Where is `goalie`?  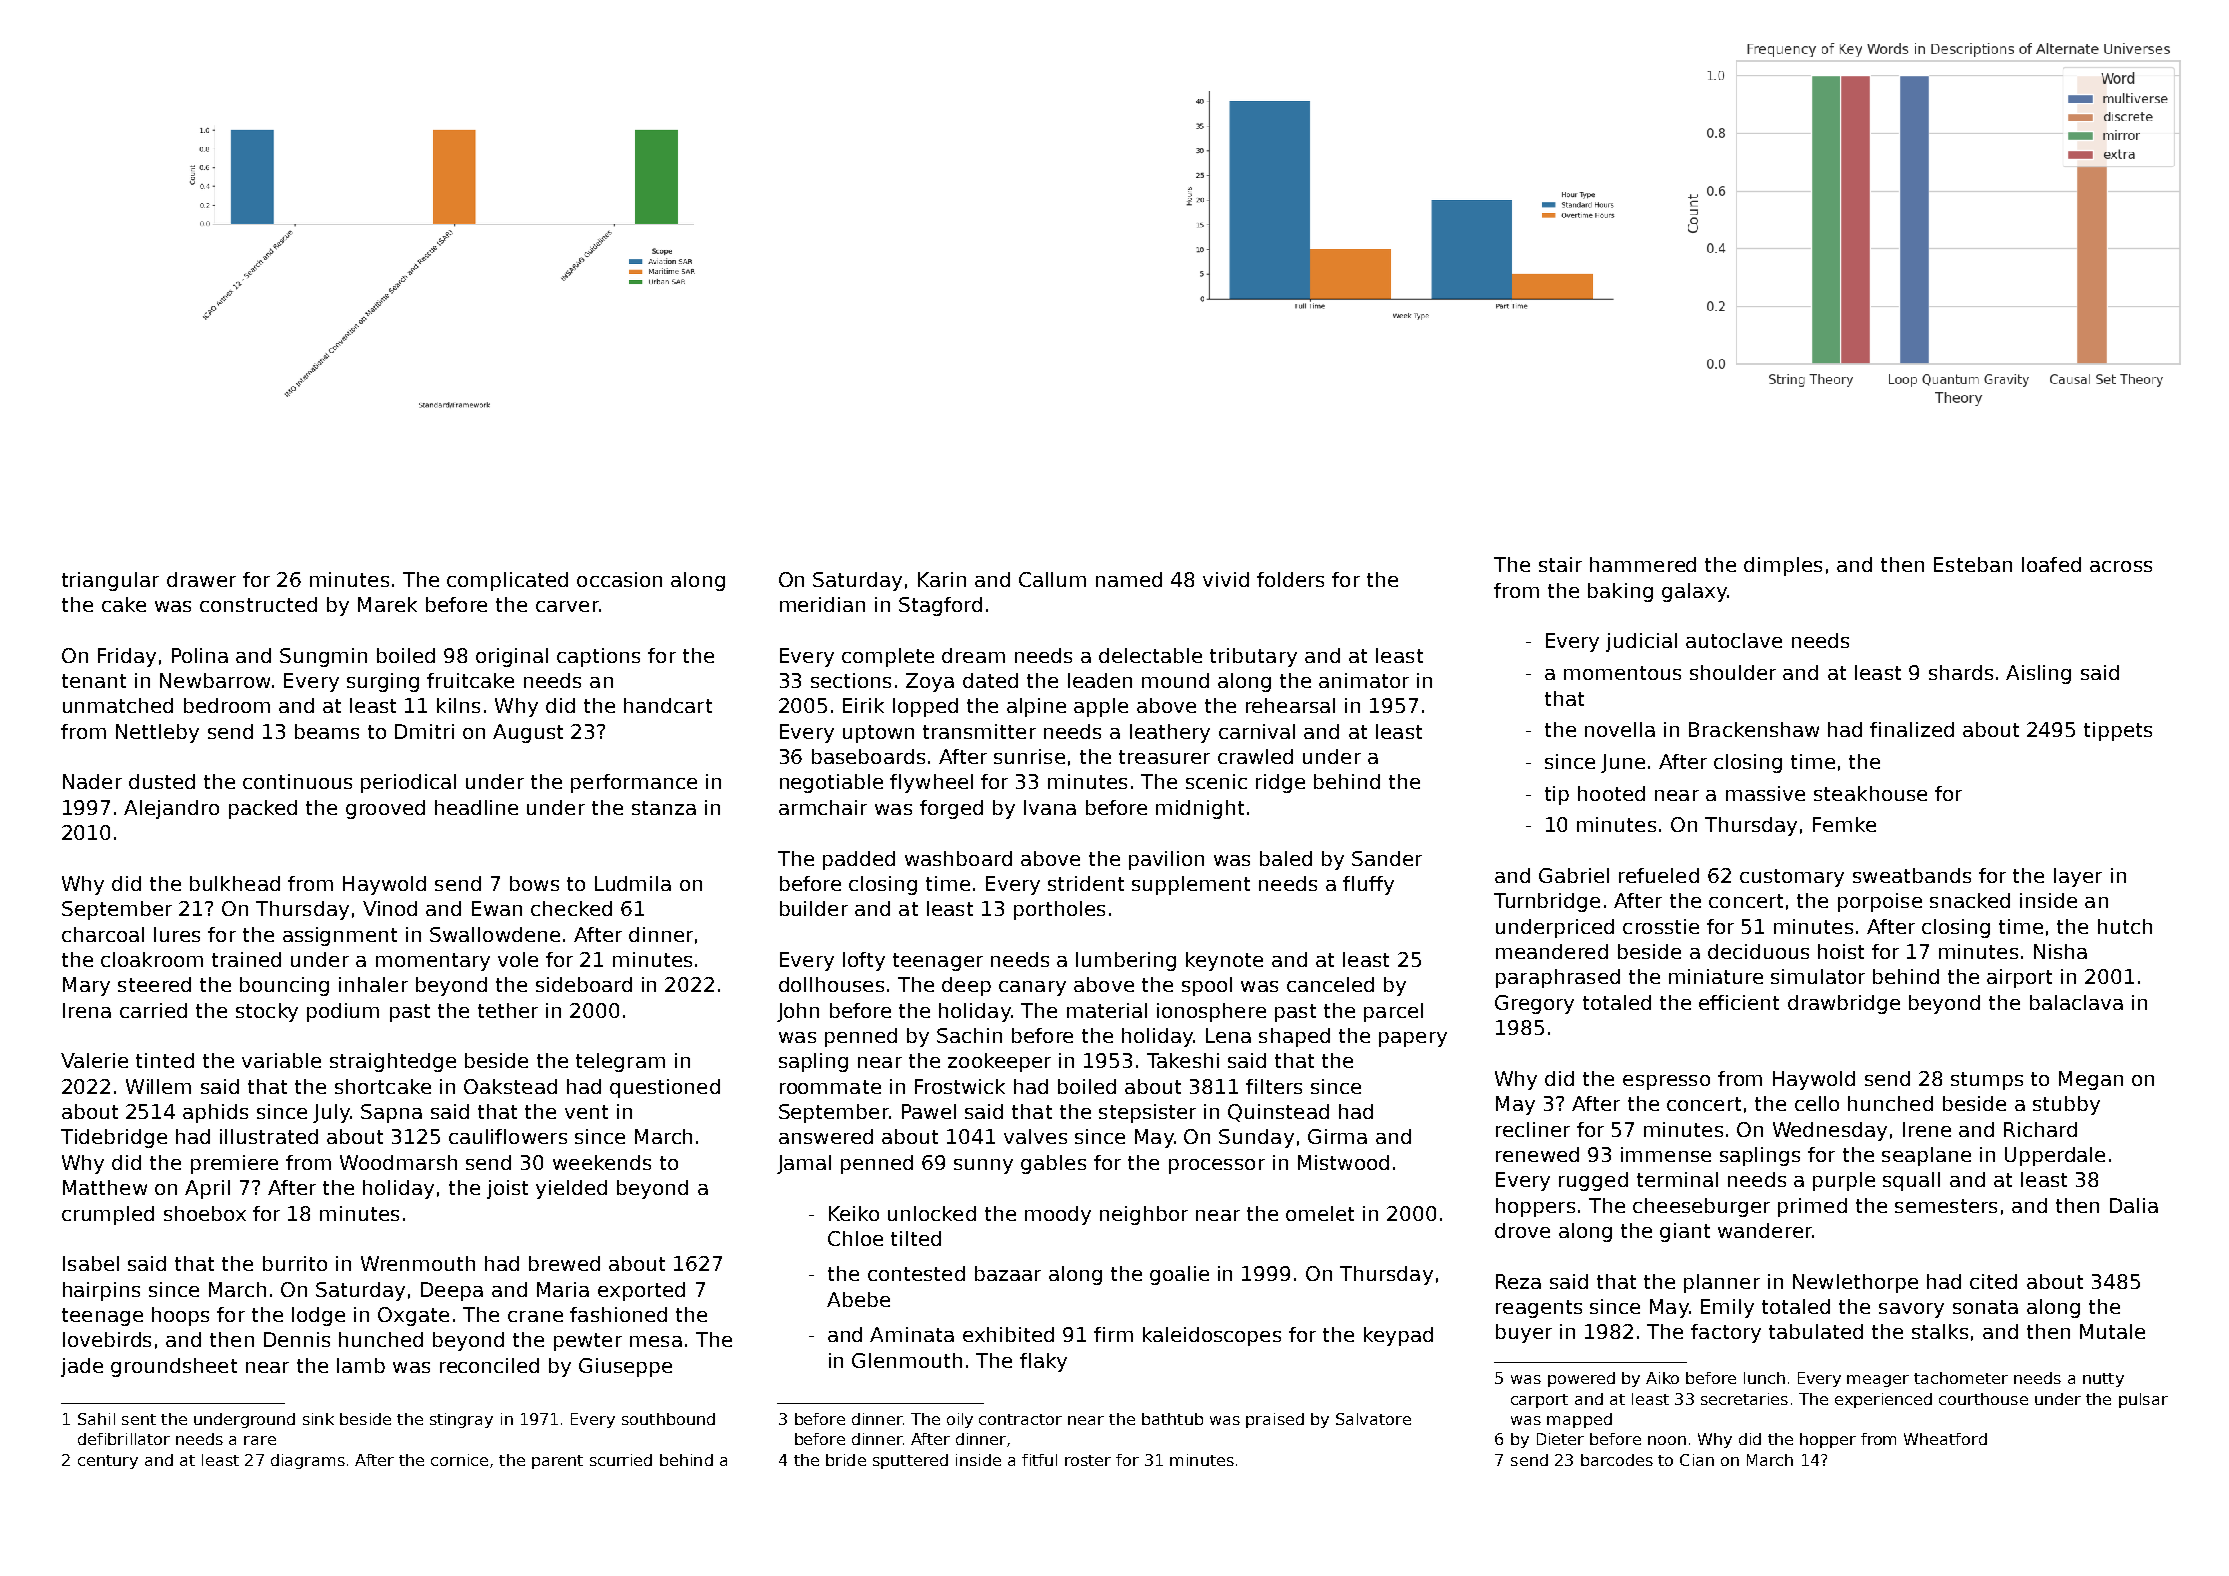 goalie is located at coordinates (1179, 1275).
